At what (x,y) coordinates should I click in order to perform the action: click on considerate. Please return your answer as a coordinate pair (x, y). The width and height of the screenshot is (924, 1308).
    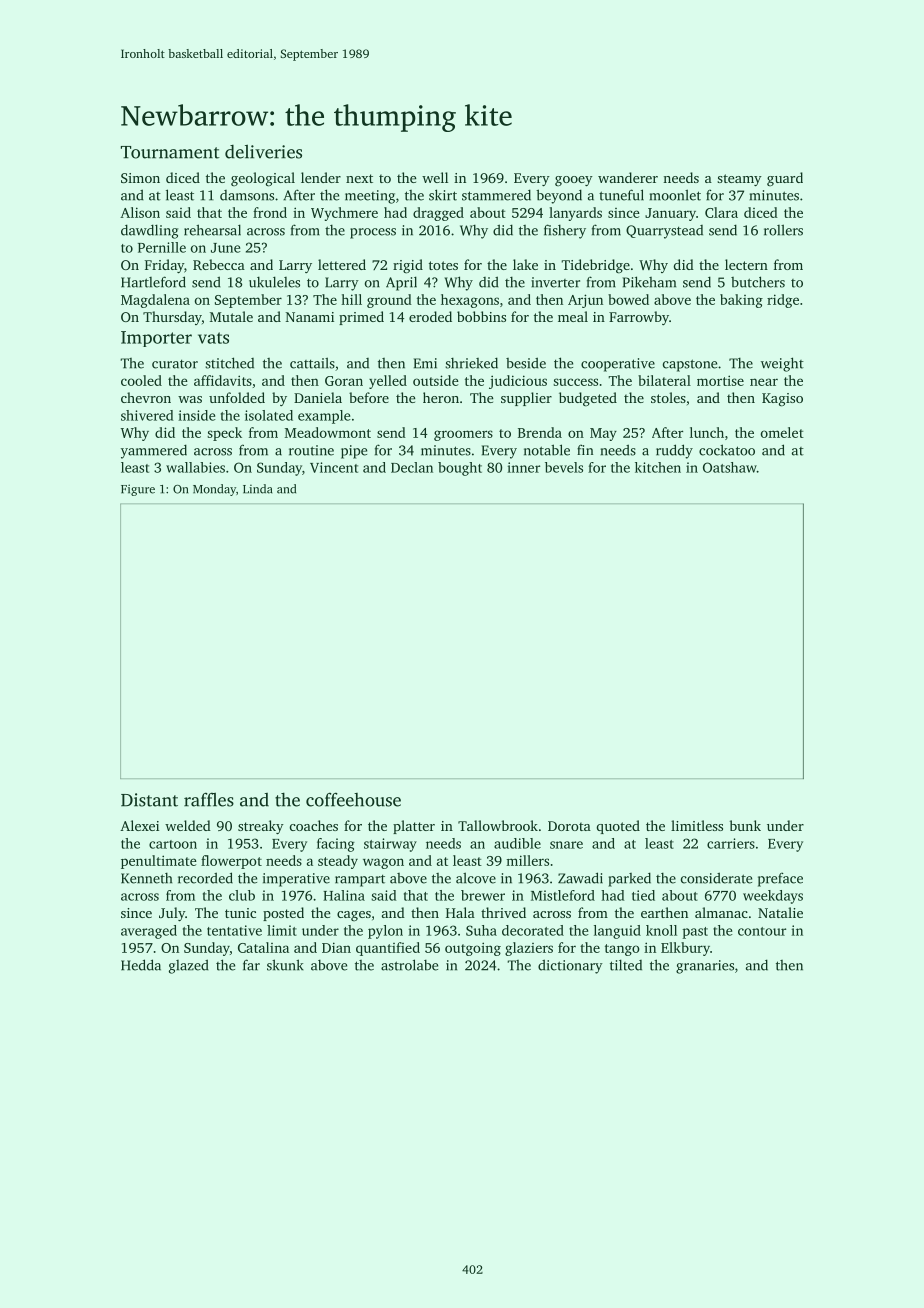
    Looking at the image, I should click on (716, 878).
